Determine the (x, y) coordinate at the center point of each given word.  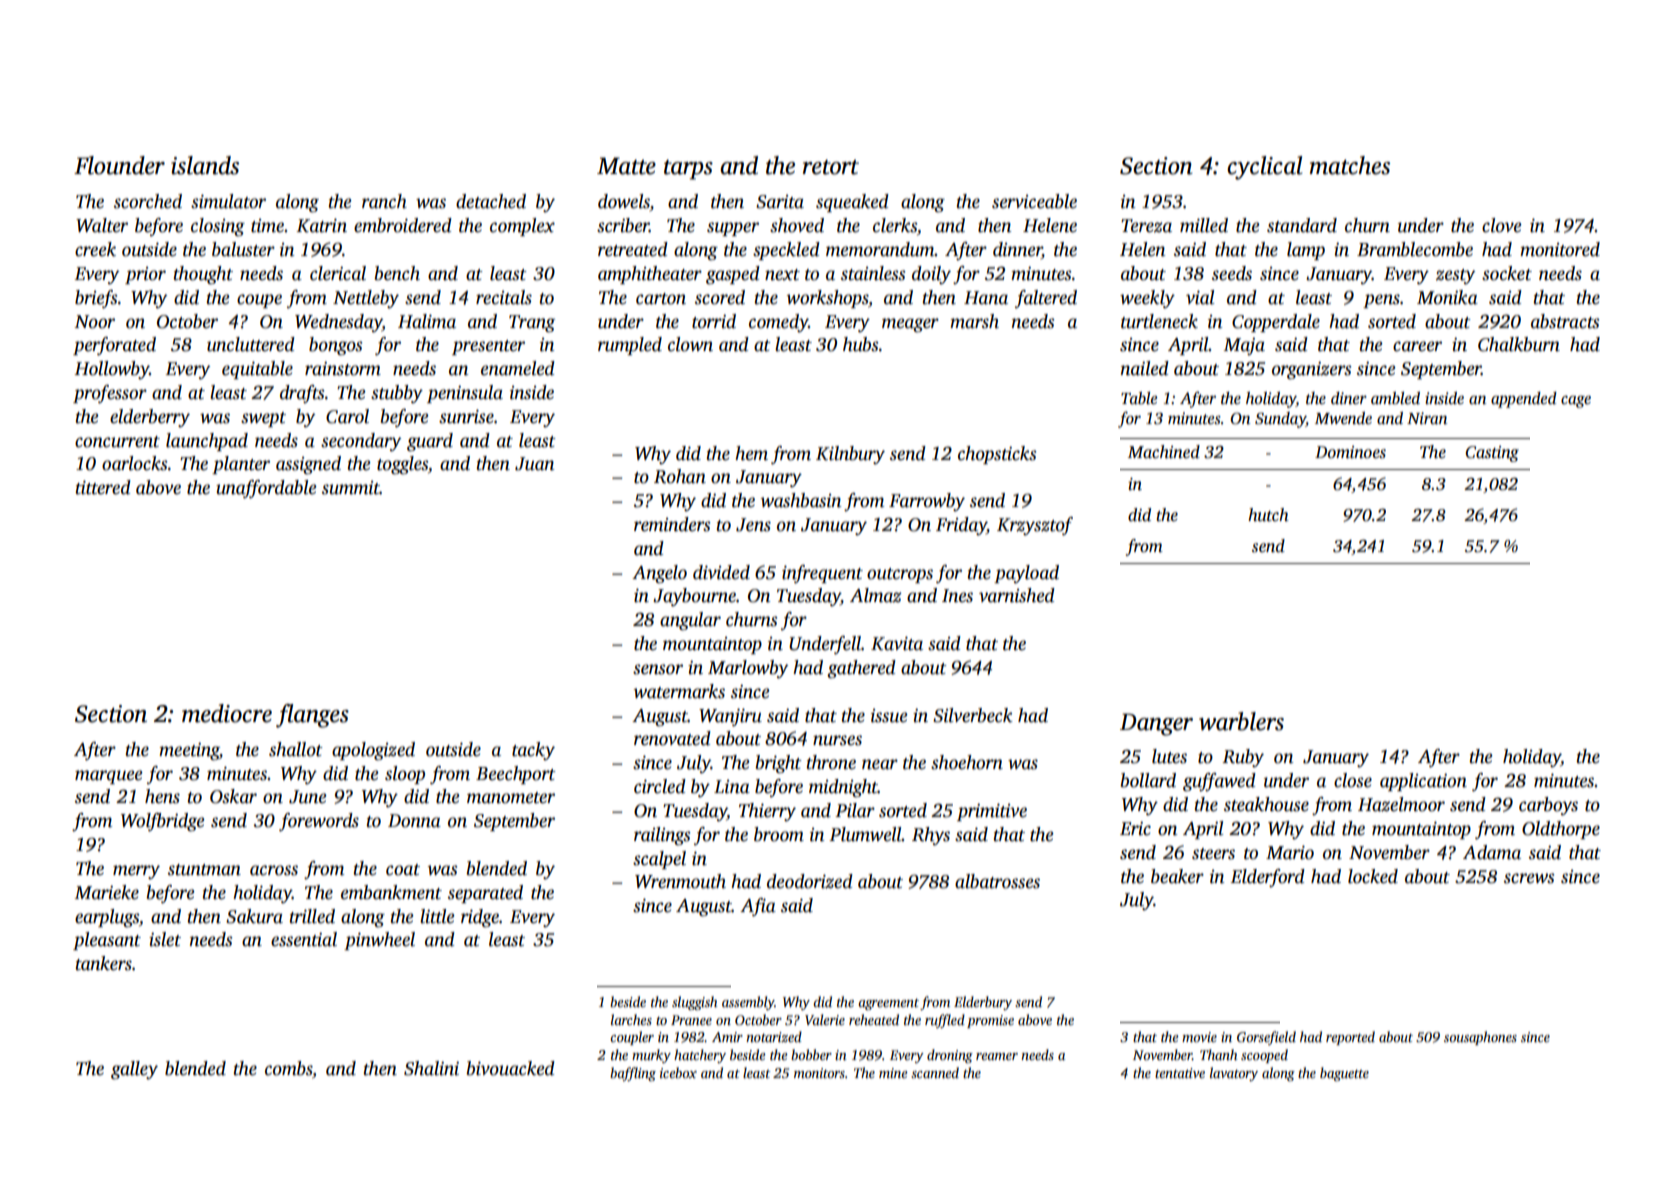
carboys (1548, 806)
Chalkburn (1519, 344)
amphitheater (650, 275)
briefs (96, 299)
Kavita (897, 644)
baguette (1344, 1074)
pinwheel (379, 941)
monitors (819, 1073)
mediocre (227, 713)
